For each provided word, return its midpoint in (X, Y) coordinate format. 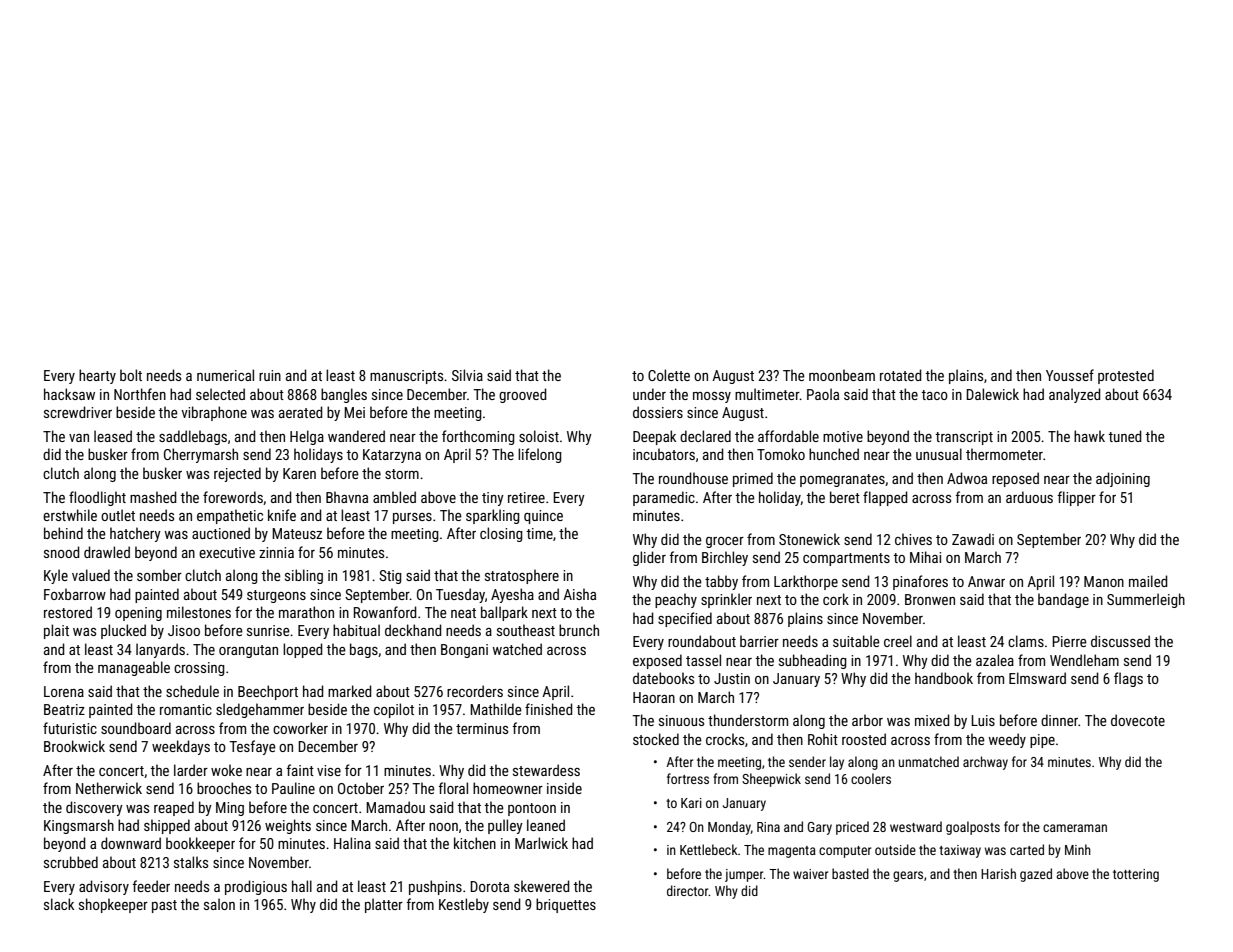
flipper (1077, 498)
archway (985, 763)
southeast (526, 630)
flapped (885, 498)
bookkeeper (200, 844)
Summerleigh (1146, 600)
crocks (725, 739)
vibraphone (214, 413)
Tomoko (781, 454)
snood (62, 552)
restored (68, 612)
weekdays (181, 747)
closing (501, 534)
